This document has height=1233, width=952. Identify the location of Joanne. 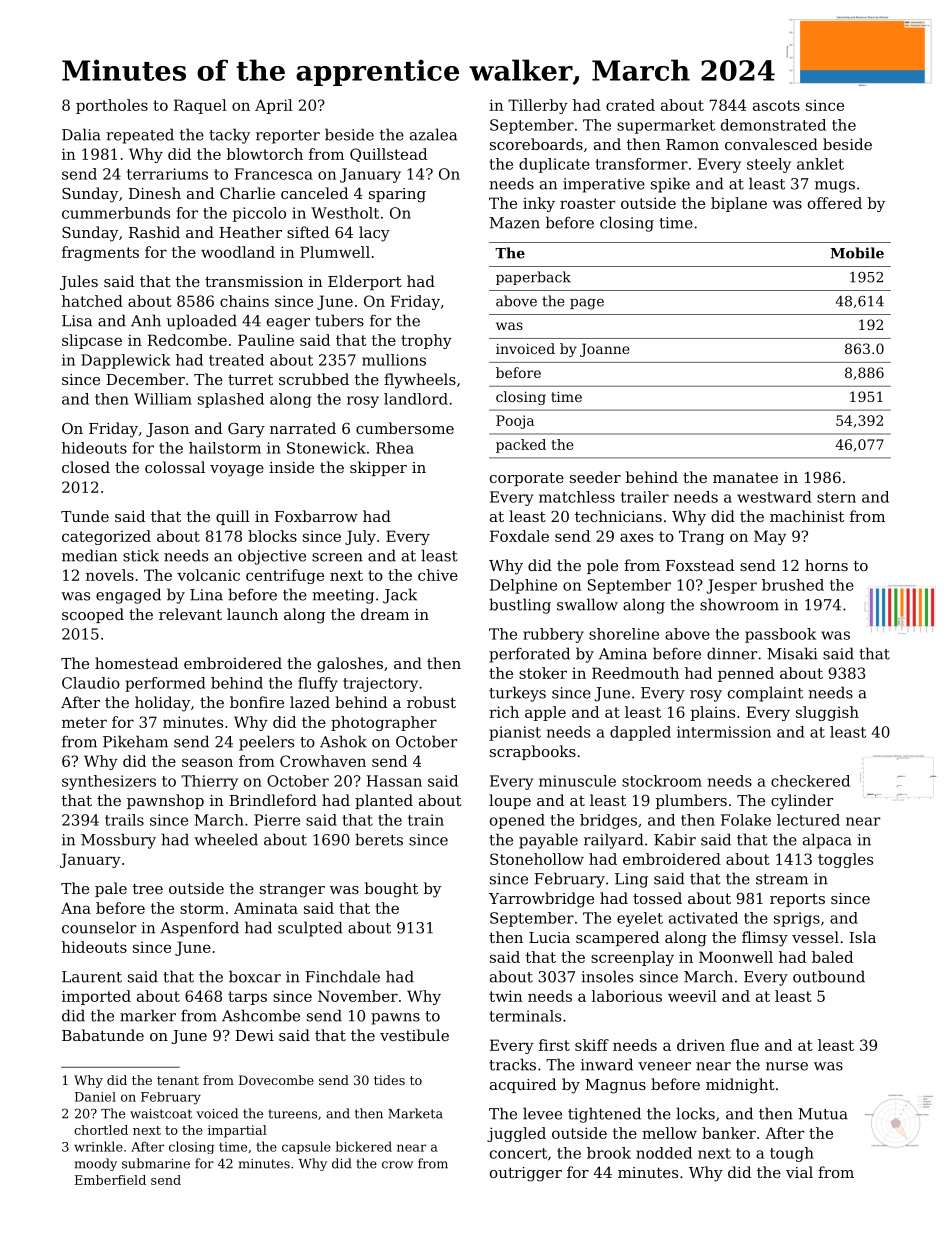
(605, 350).
